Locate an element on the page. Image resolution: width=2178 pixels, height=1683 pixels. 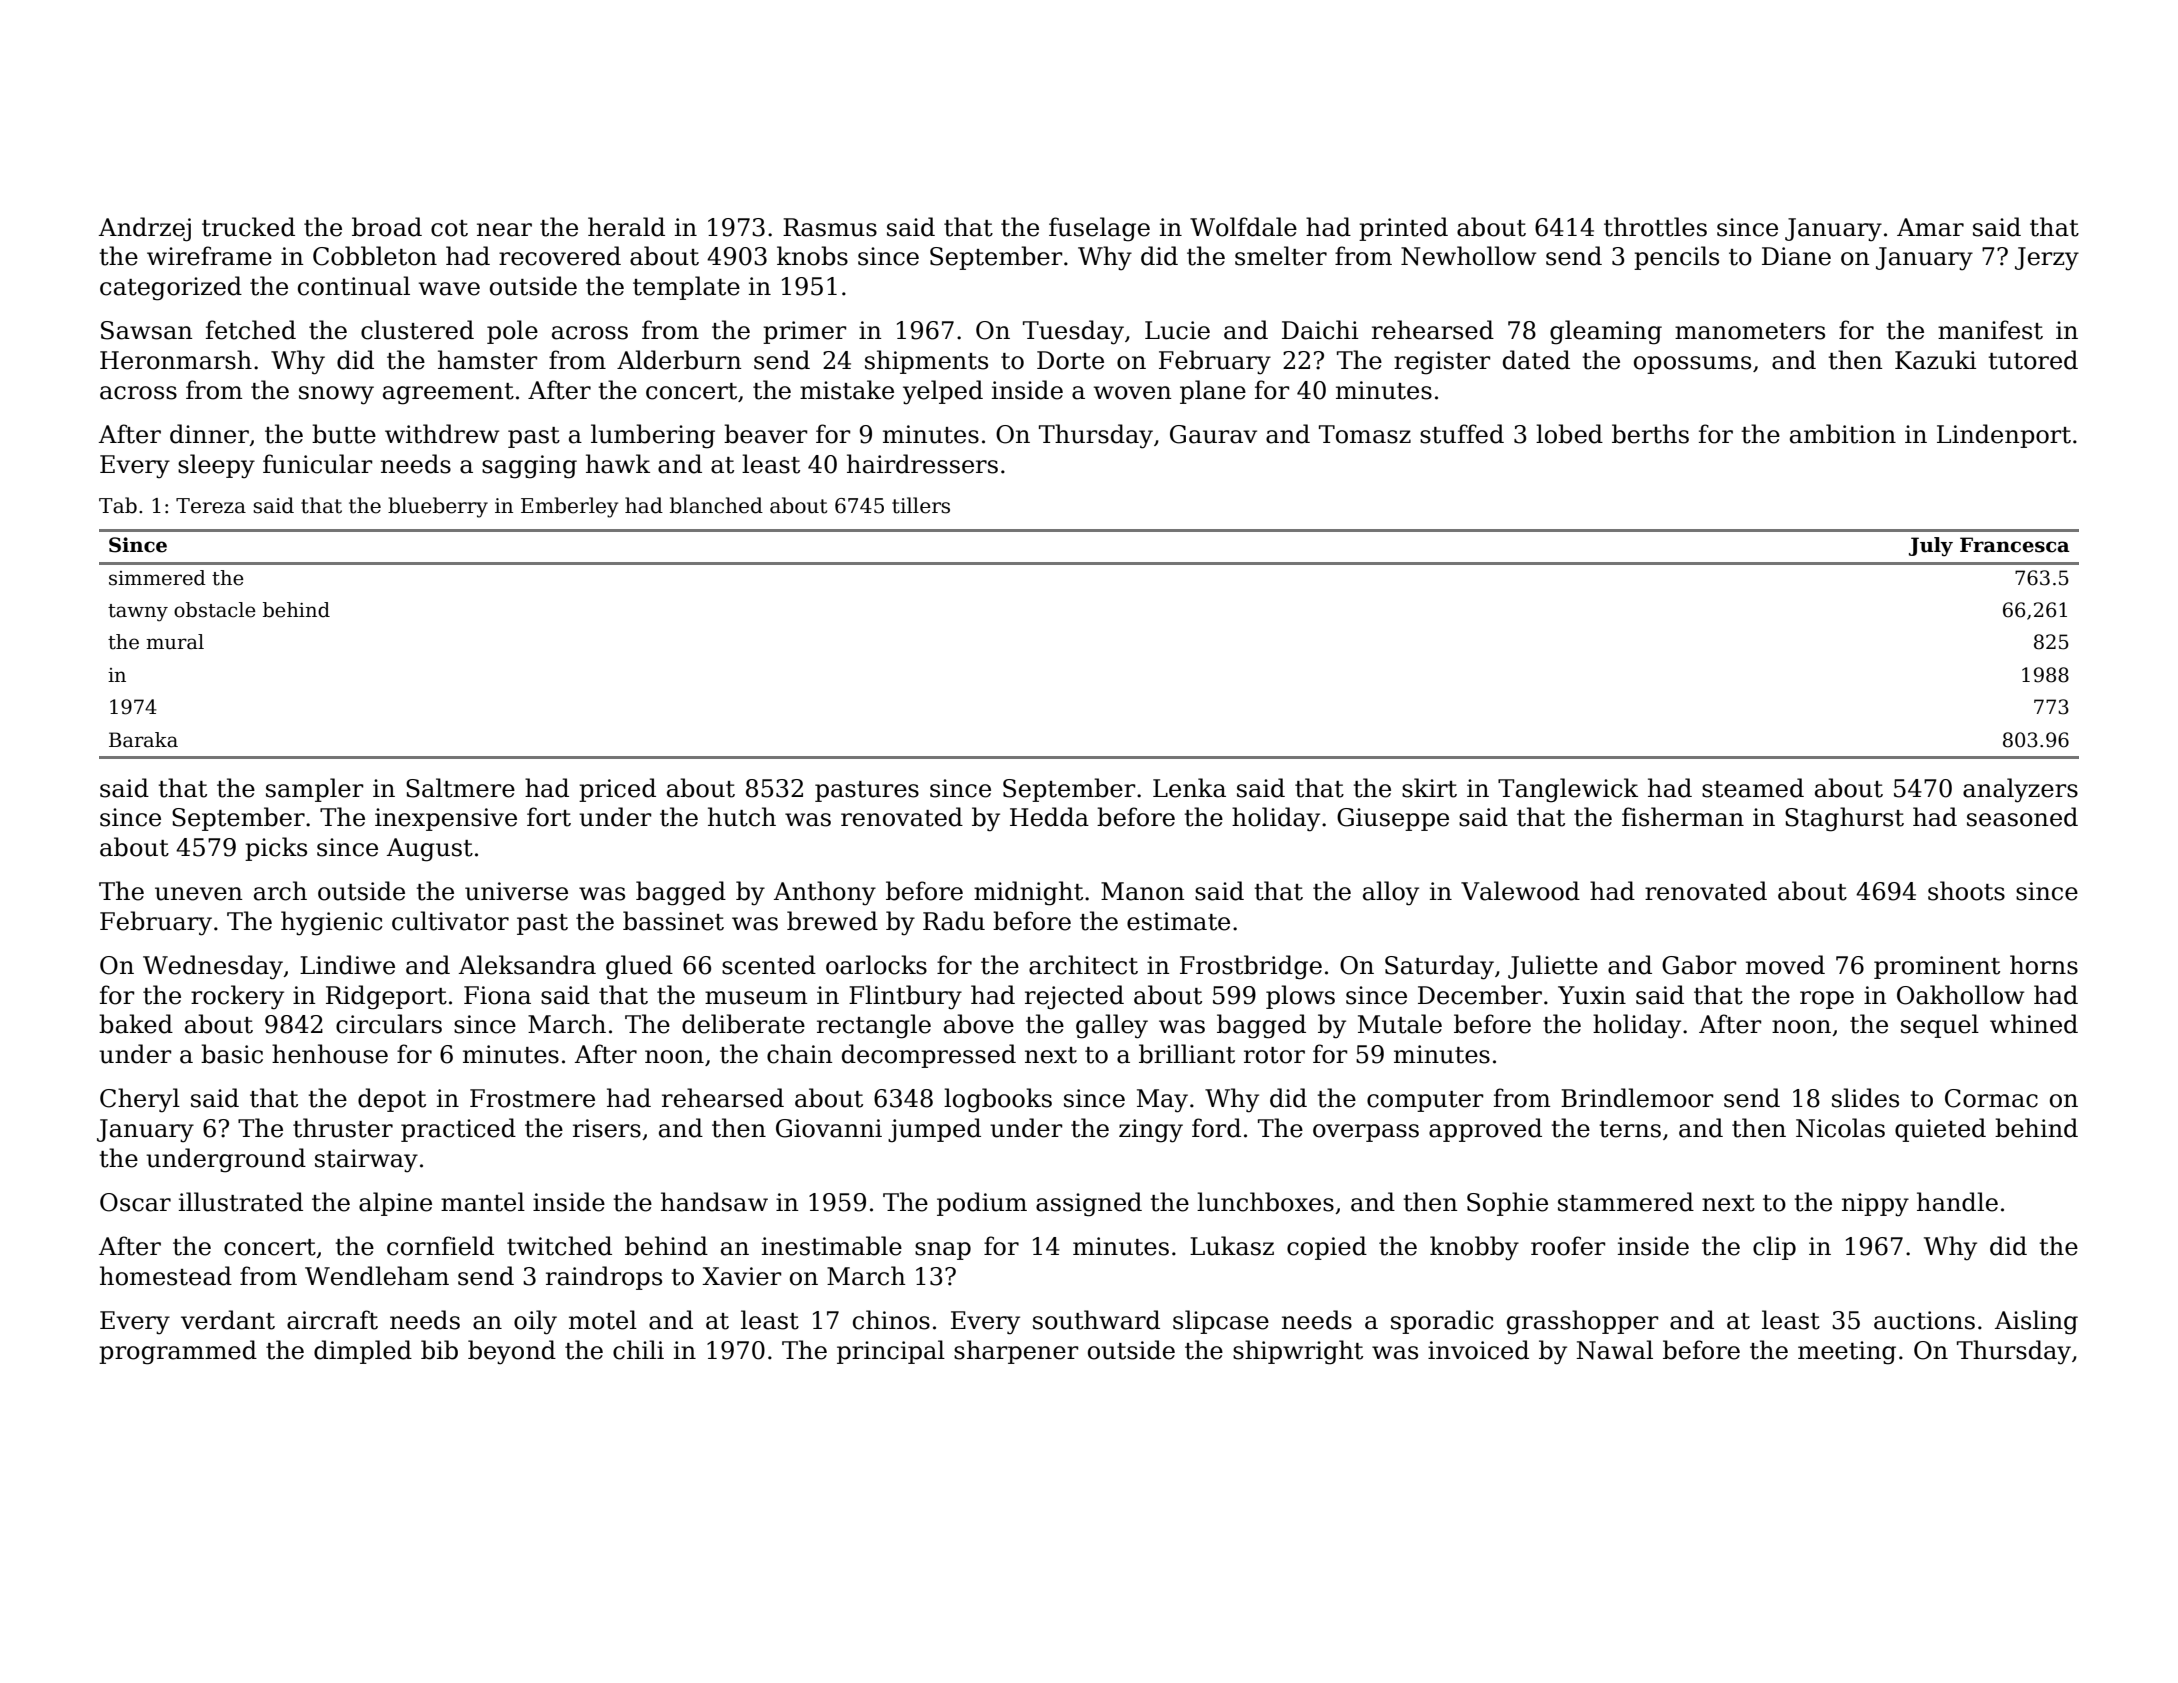
Baraka is located at coordinates (143, 740).
